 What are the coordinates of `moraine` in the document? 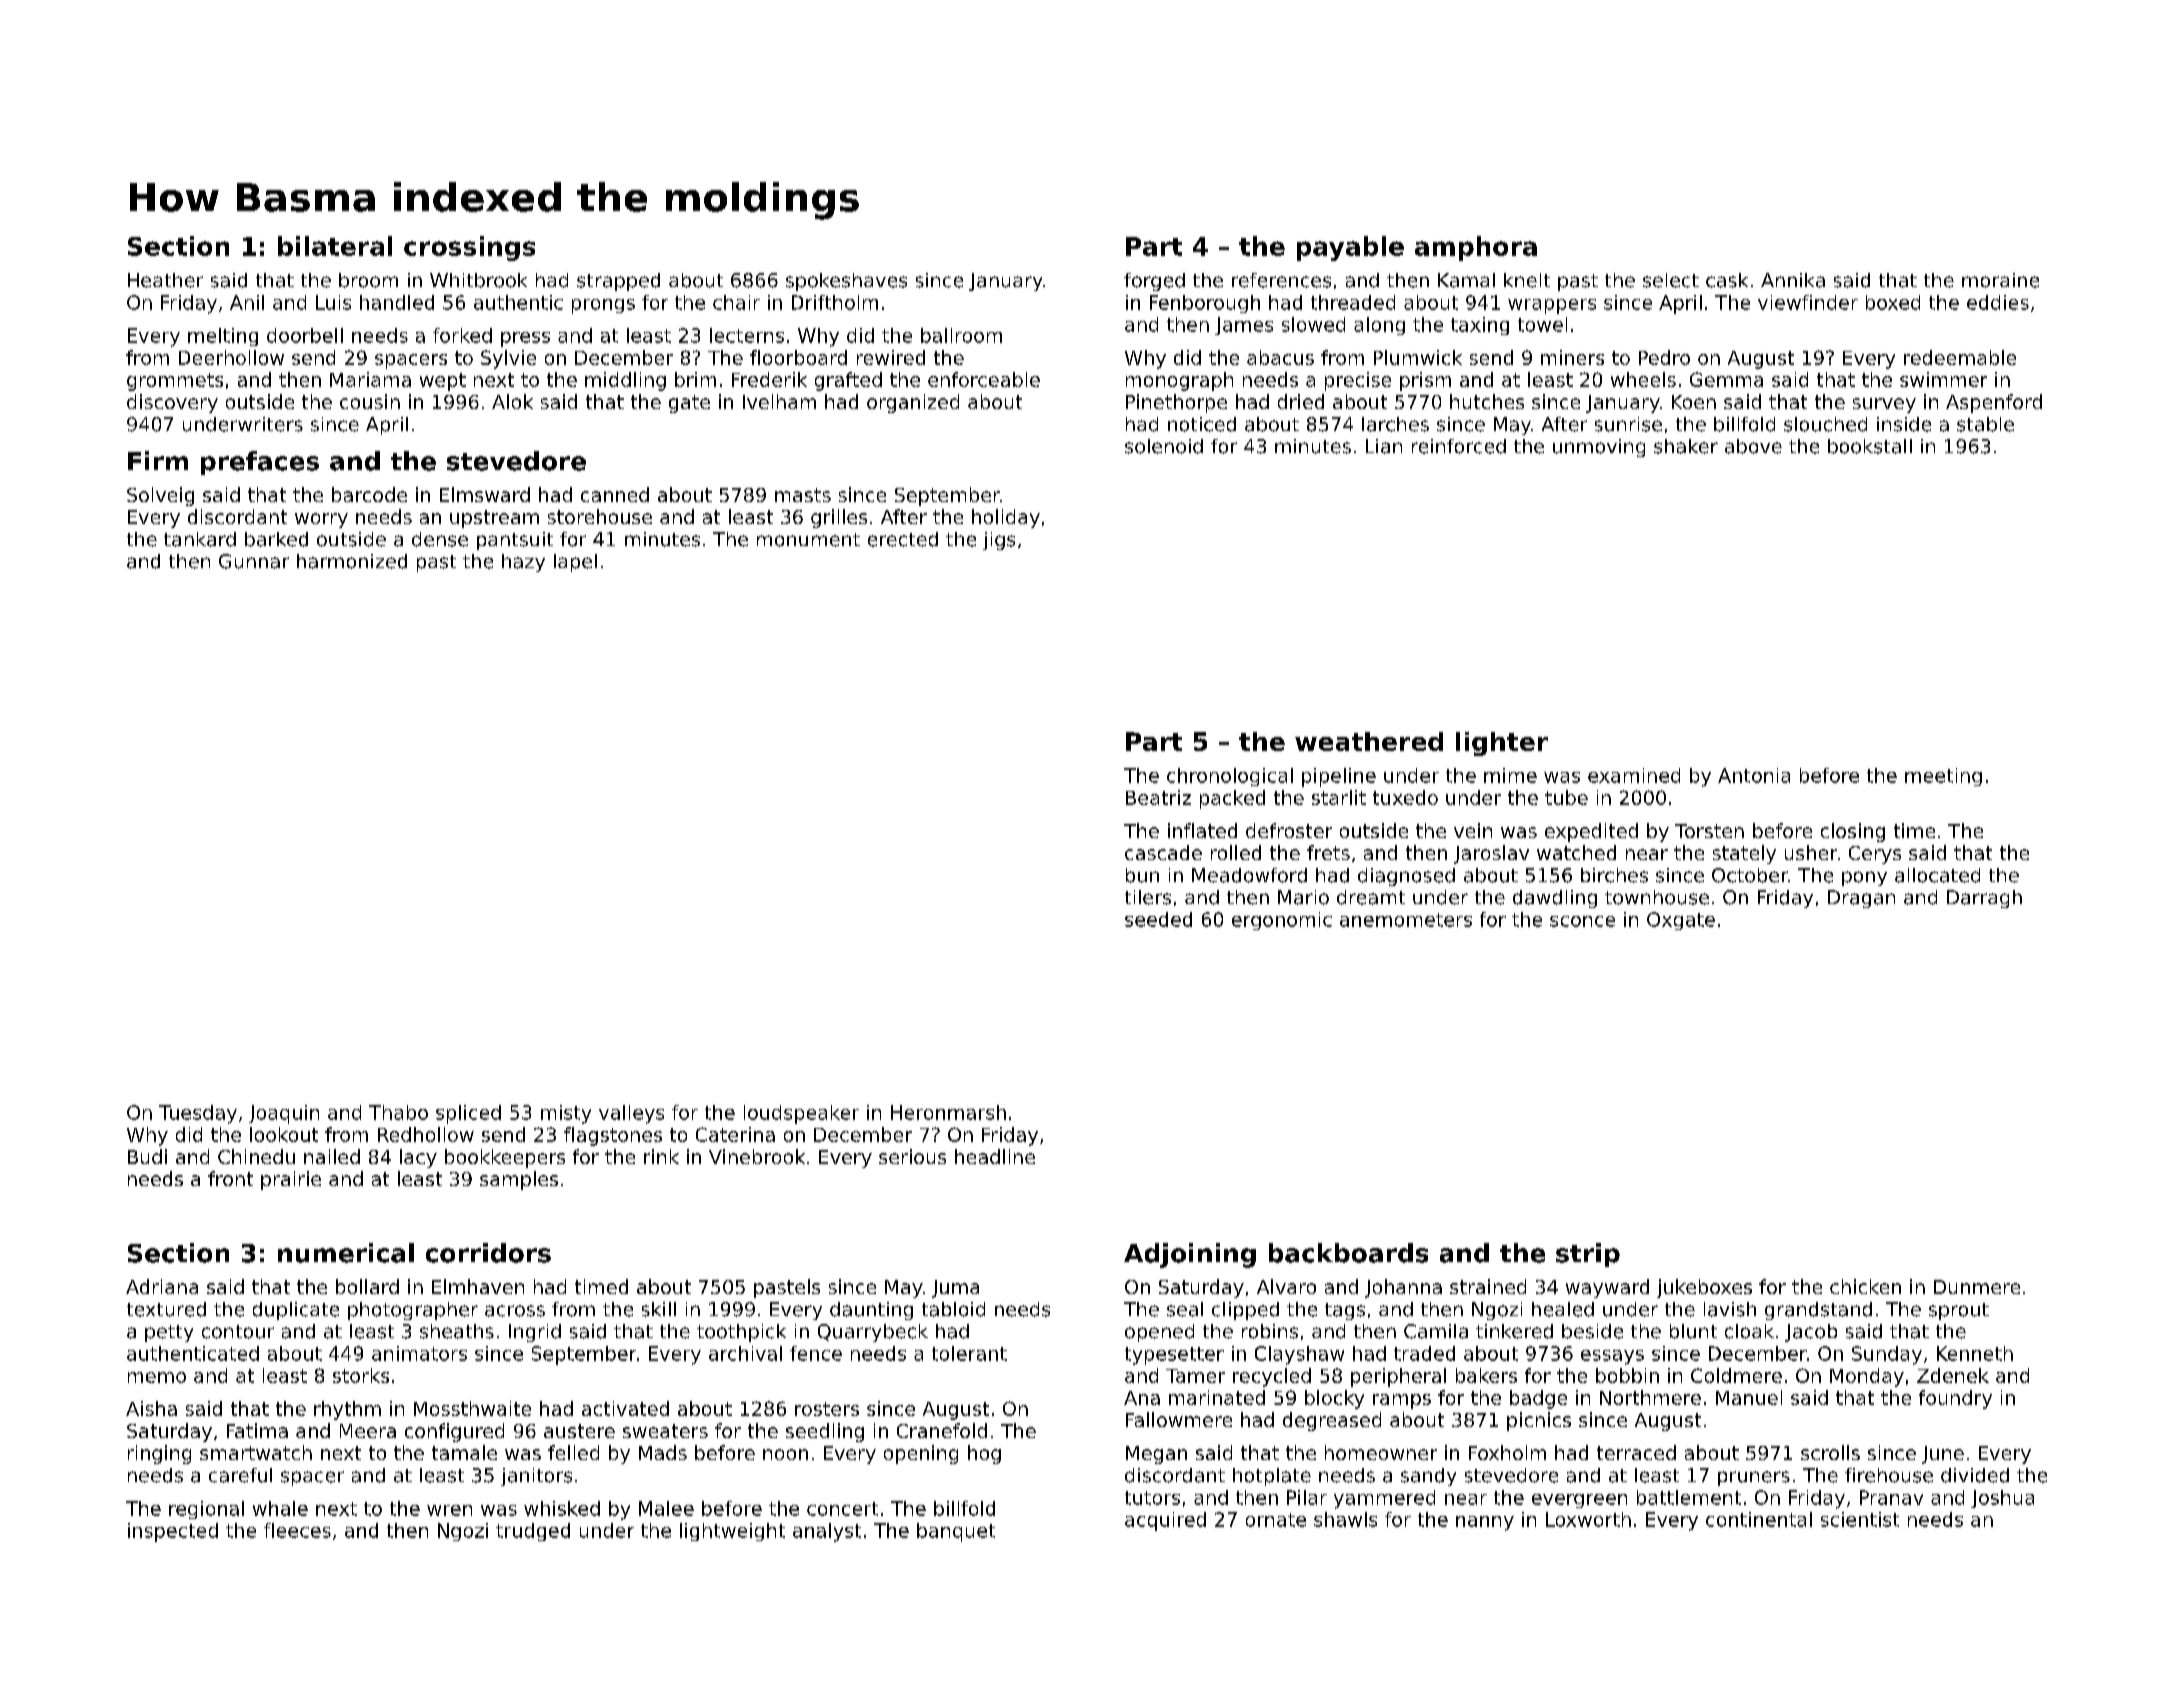 It's located at (2000, 280).
